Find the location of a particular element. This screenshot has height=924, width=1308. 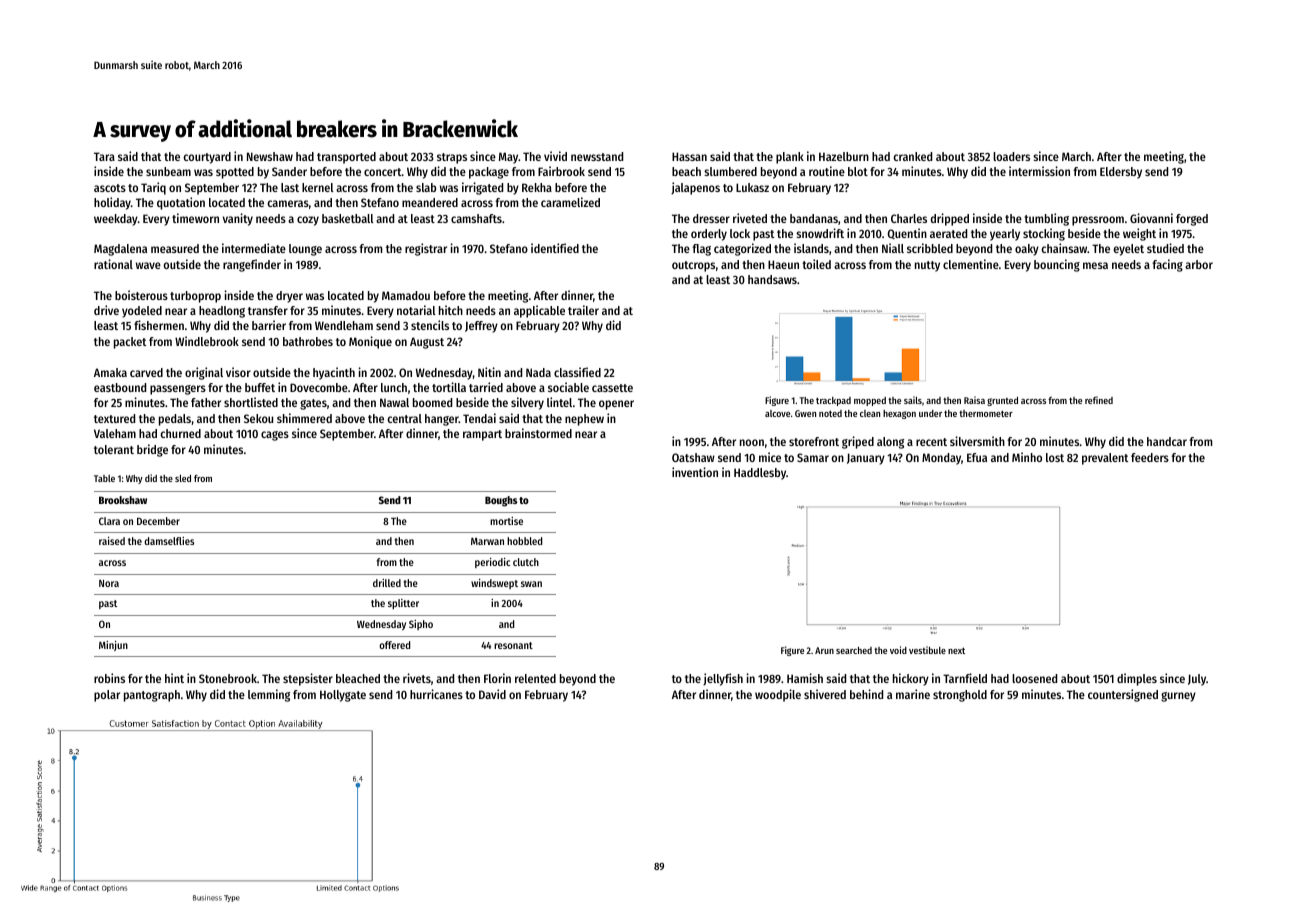

jalapenos is located at coordinates (695, 188).
